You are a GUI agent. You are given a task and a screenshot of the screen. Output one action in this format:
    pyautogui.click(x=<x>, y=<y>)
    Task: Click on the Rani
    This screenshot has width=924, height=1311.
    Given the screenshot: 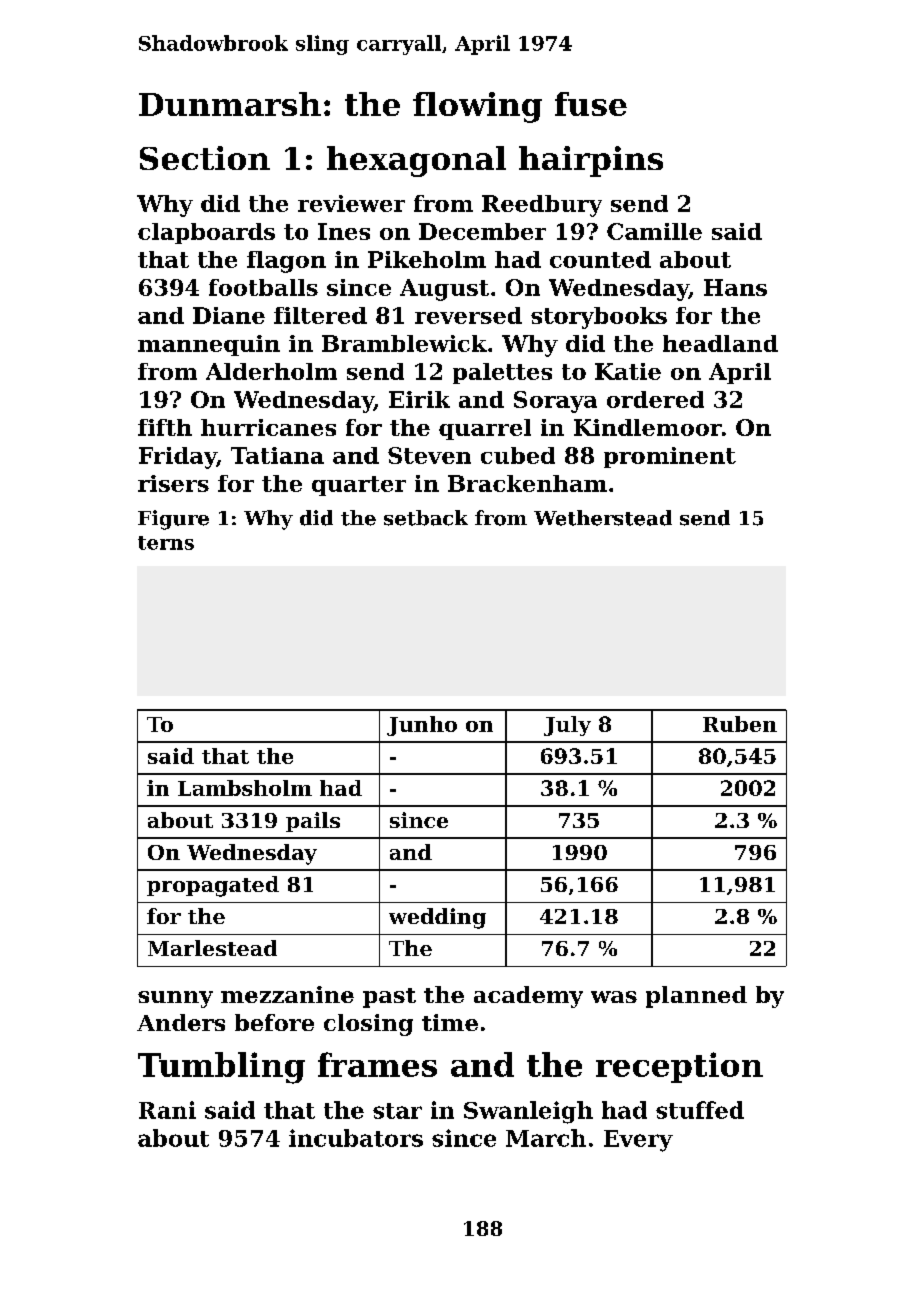 What is the action you would take?
    pyautogui.click(x=167, y=1110)
